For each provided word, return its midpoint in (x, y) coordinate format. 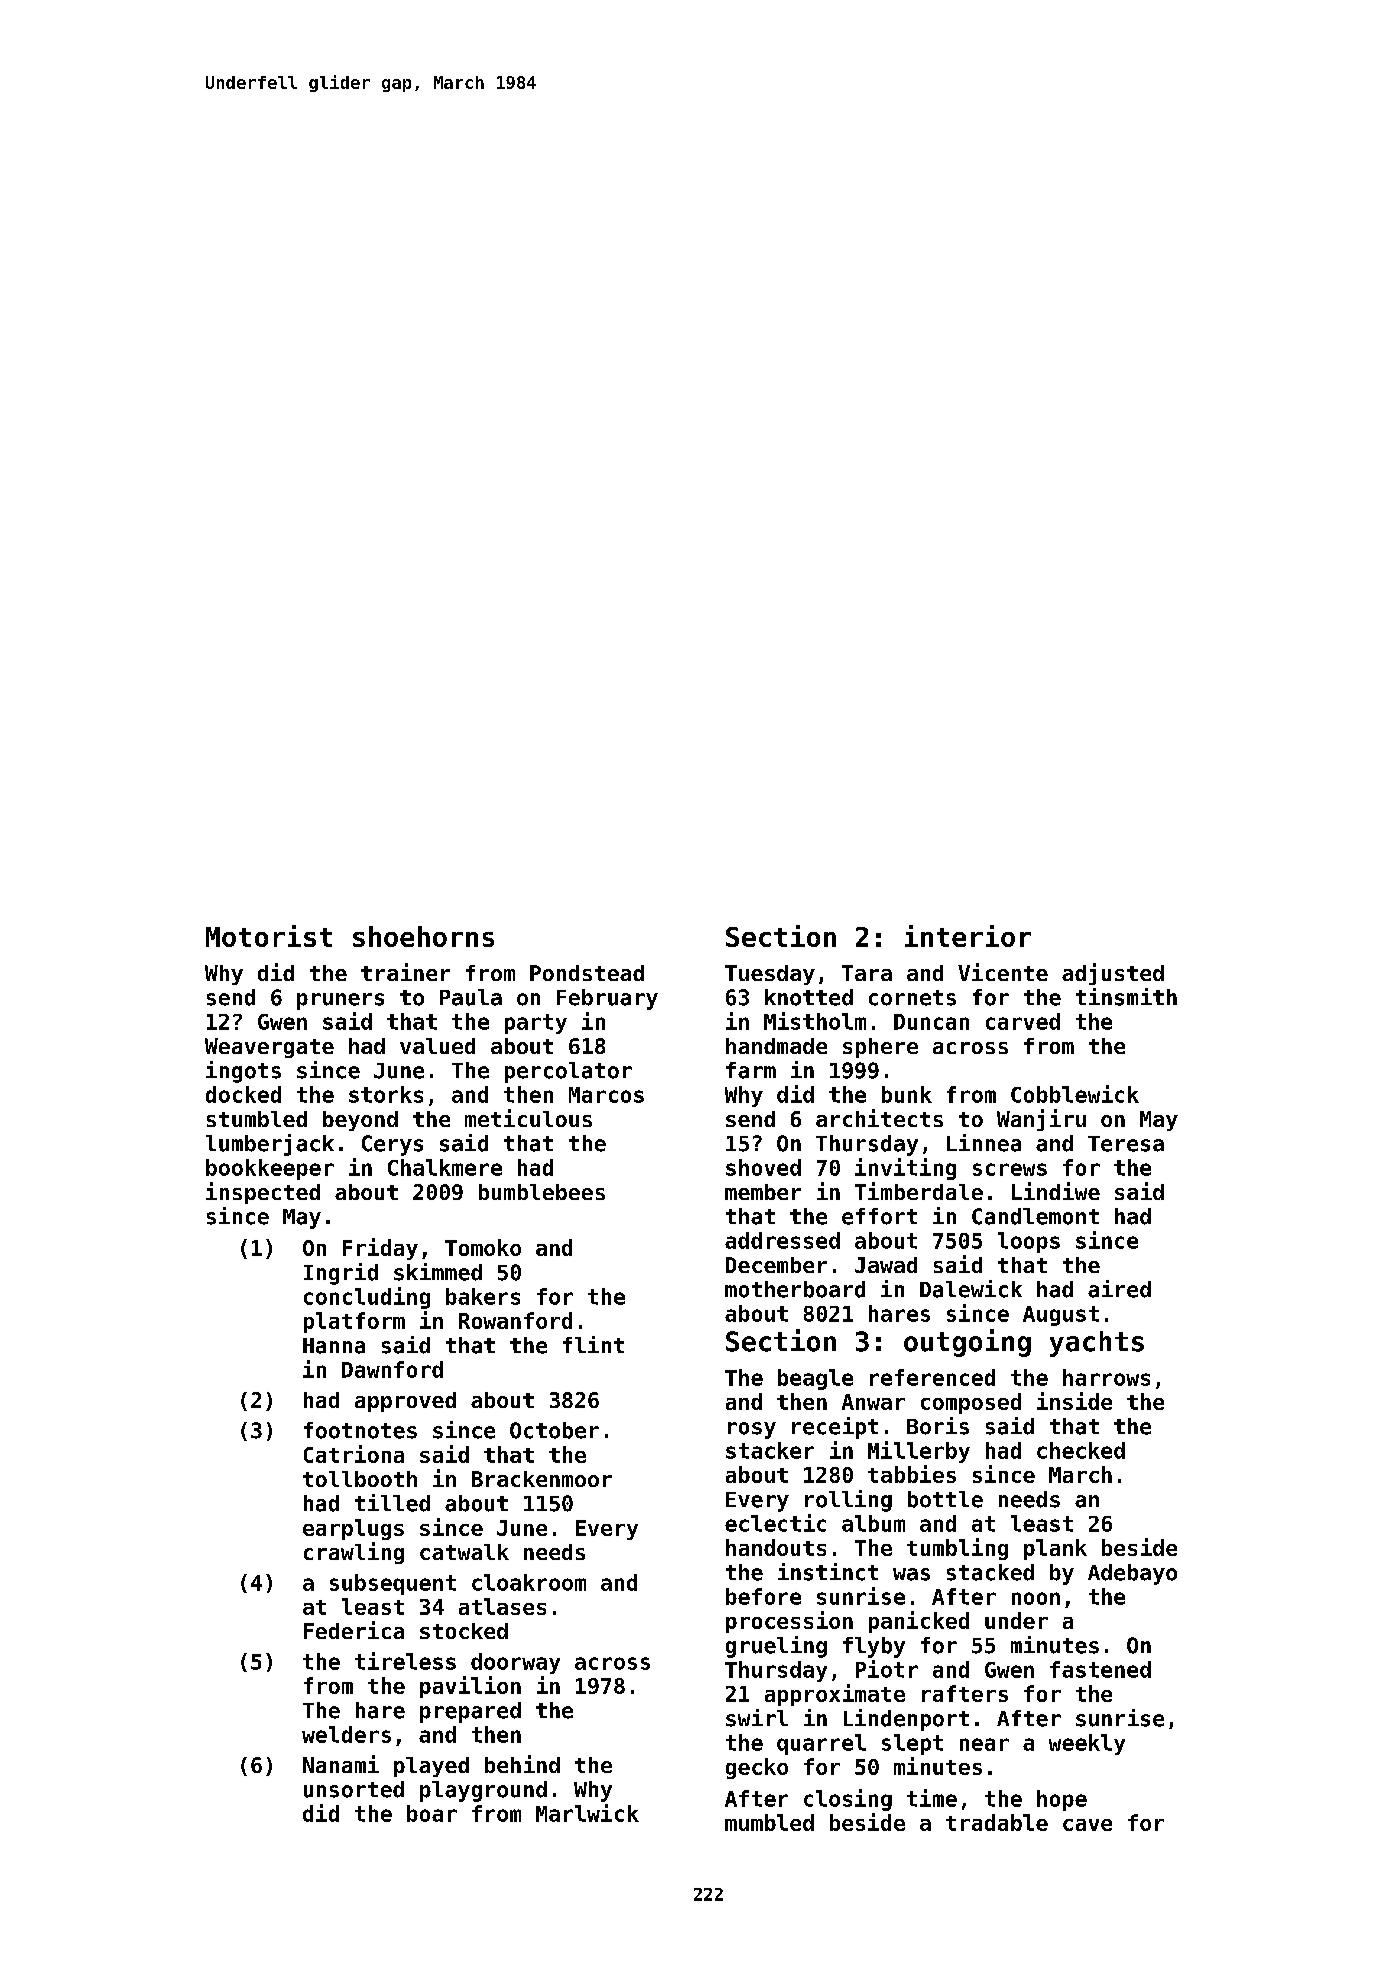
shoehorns (423, 936)
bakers (483, 1296)
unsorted (354, 1789)
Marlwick (587, 1813)
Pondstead (587, 973)
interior (968, 936)
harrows (1106, 1377)
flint (593, 1344)
